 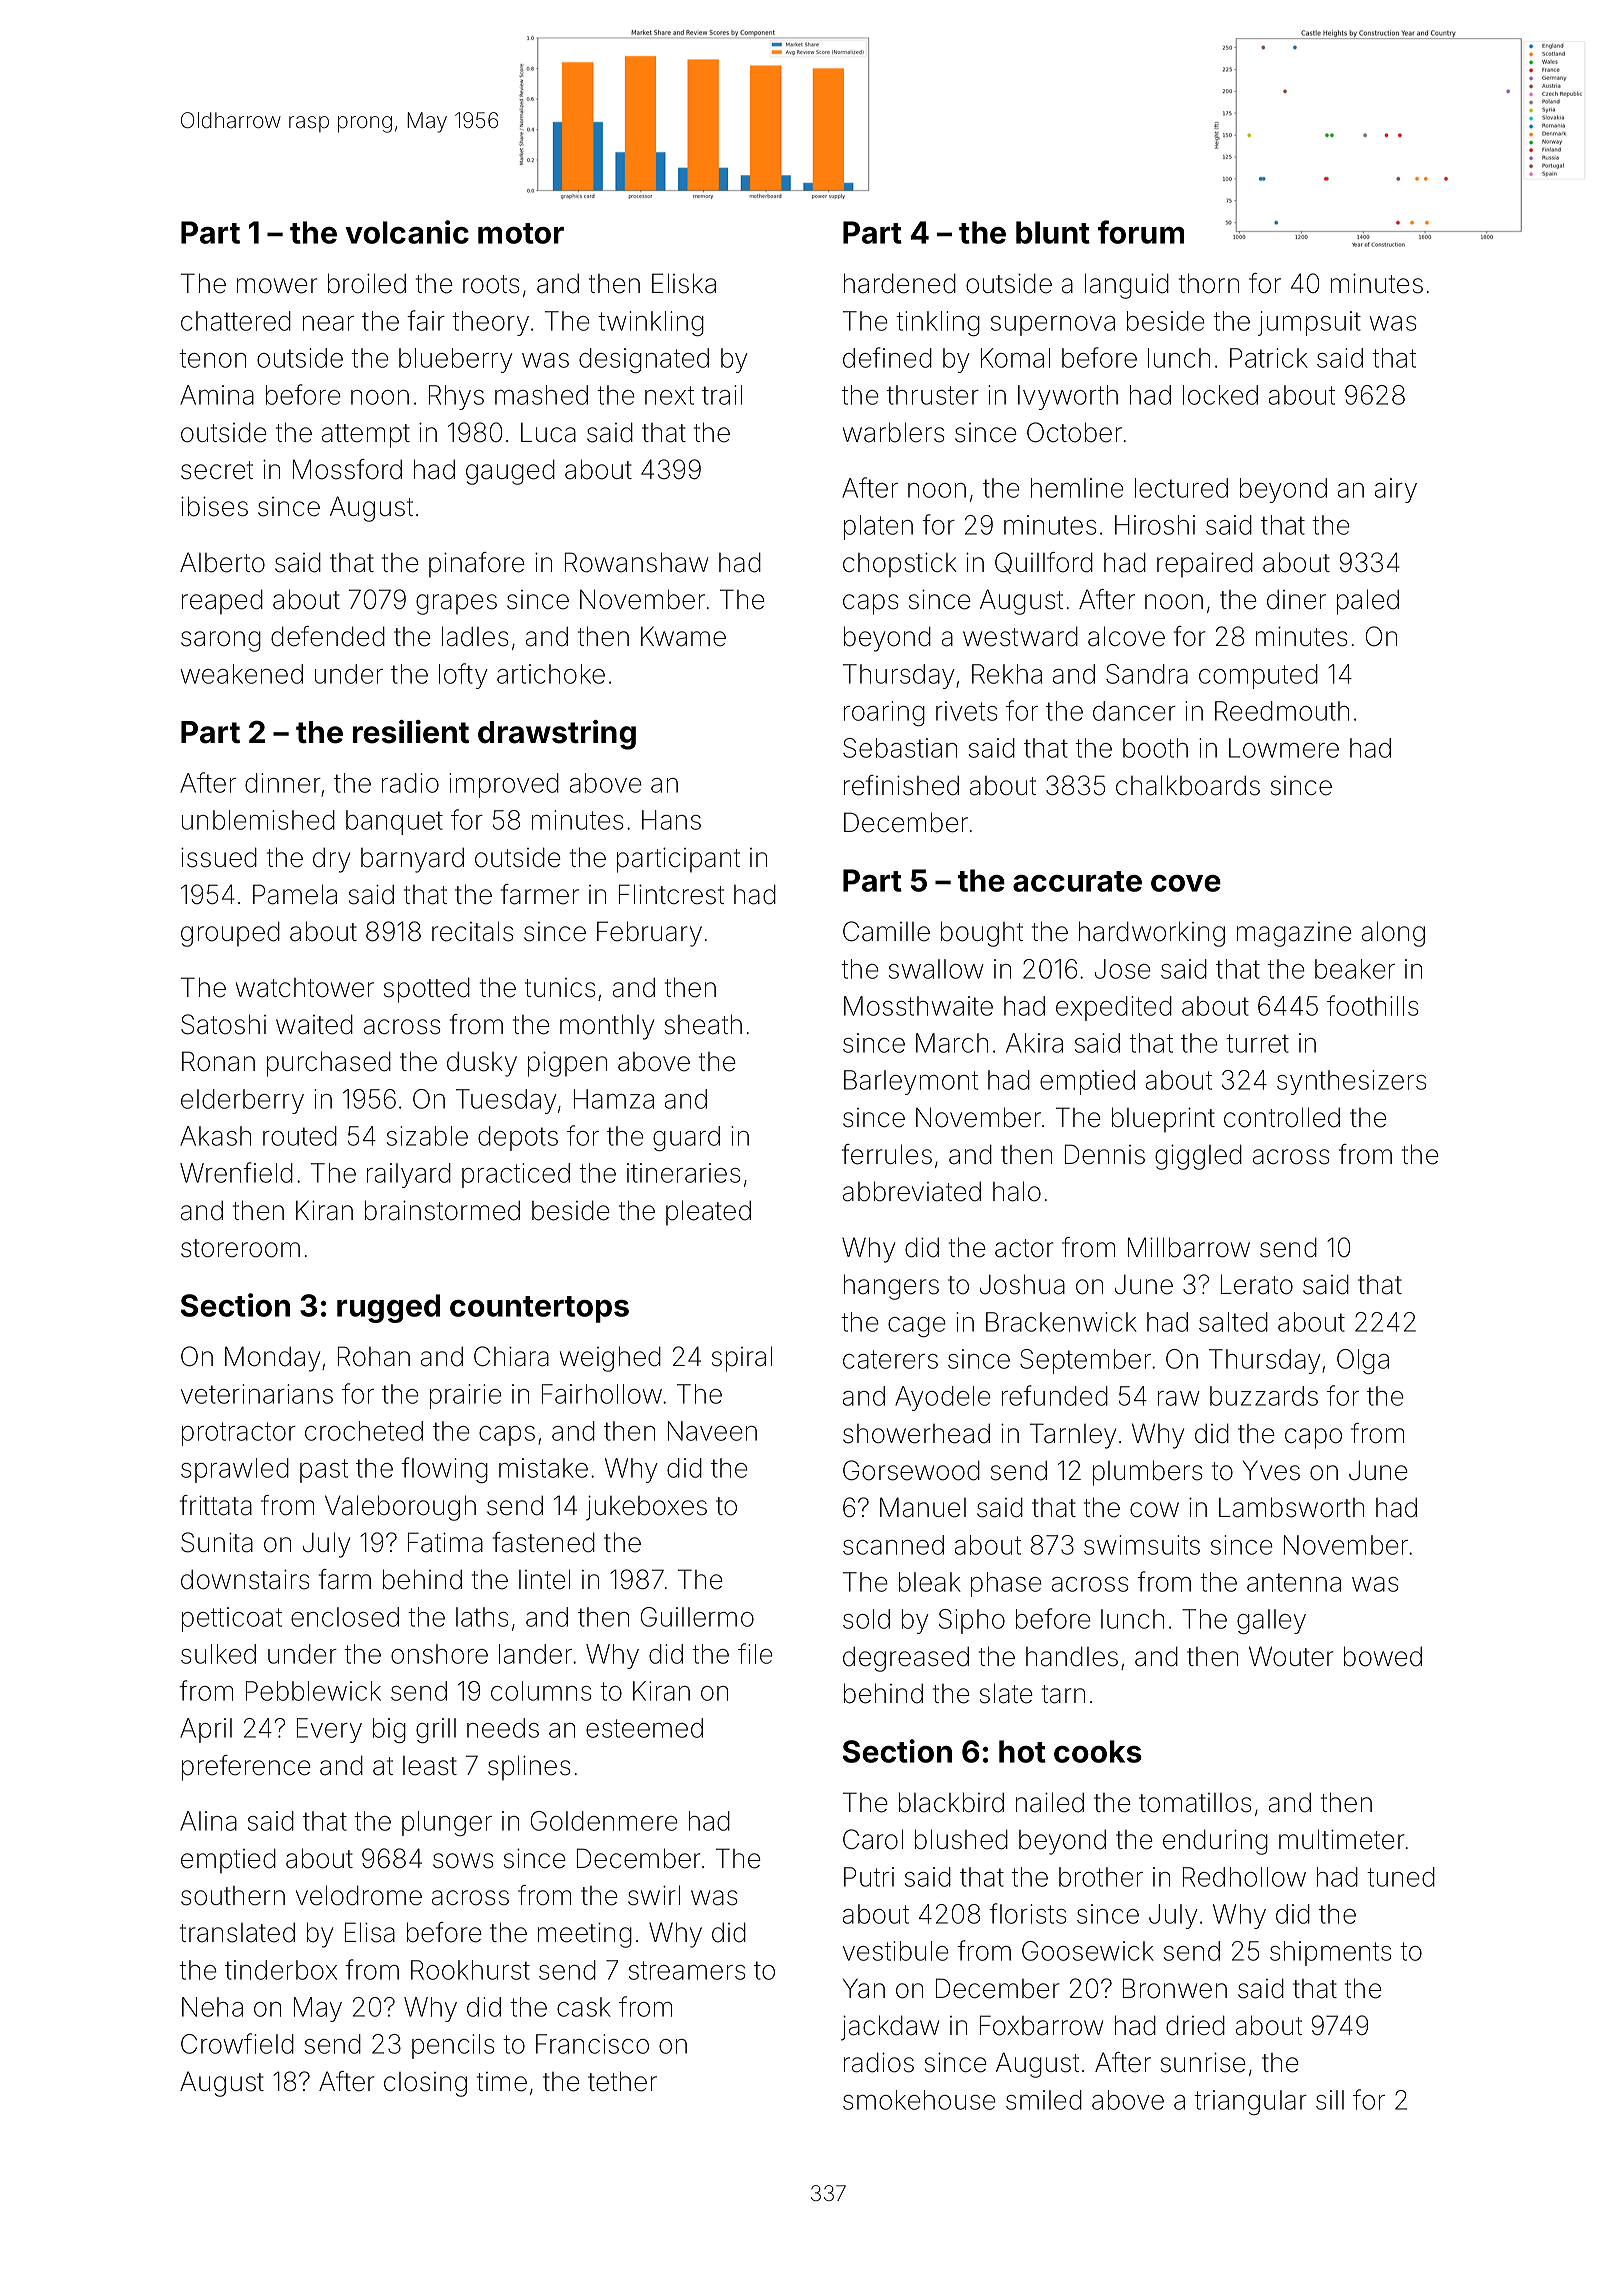 What do you see at coordinates (1147, 674) in the image?
I see `Sandra` at bounding box center [1147, 674].
